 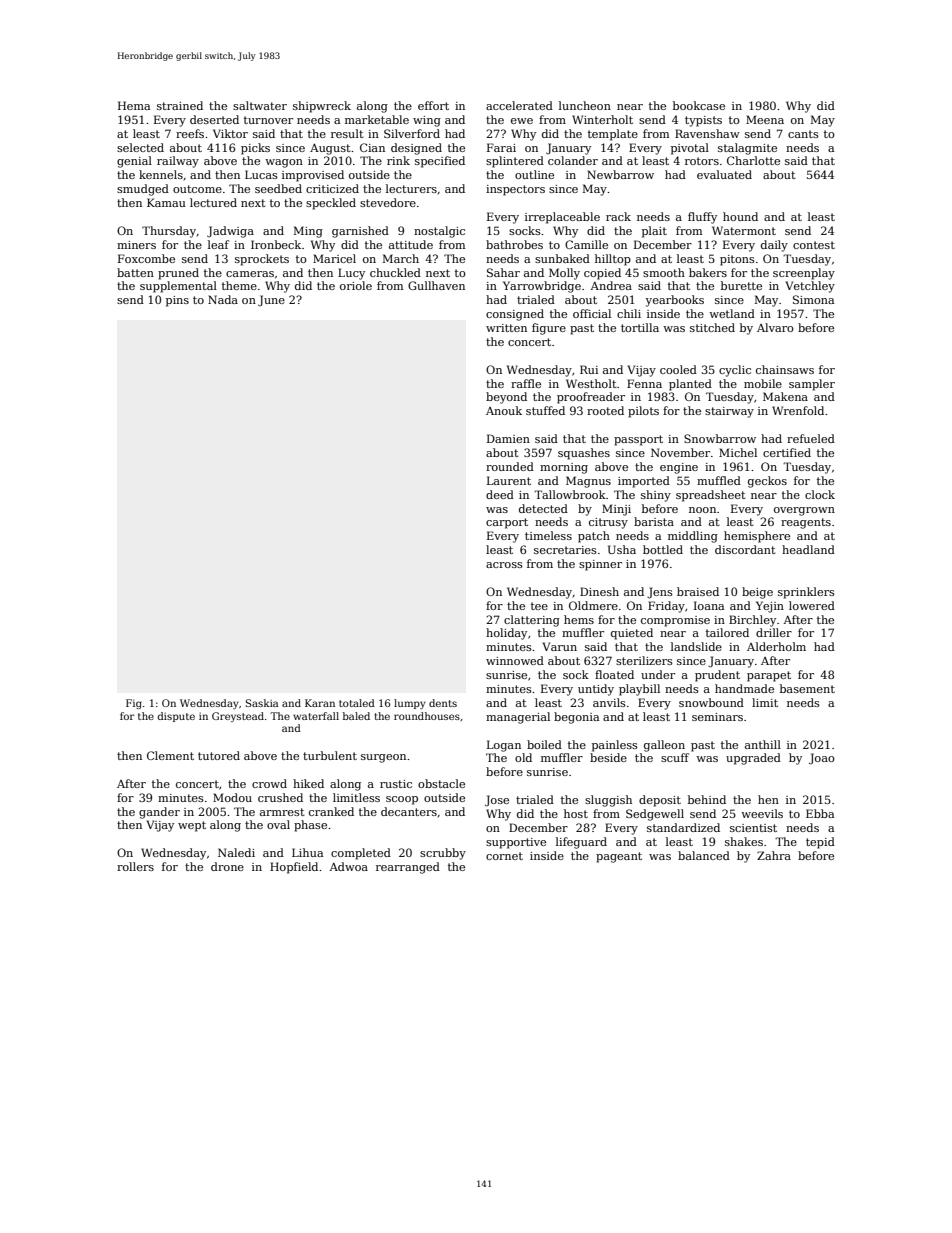 What do you see at coordinates (134, 105) in the screenshot?
I see `Hema` at bounding box center [134, 105].
